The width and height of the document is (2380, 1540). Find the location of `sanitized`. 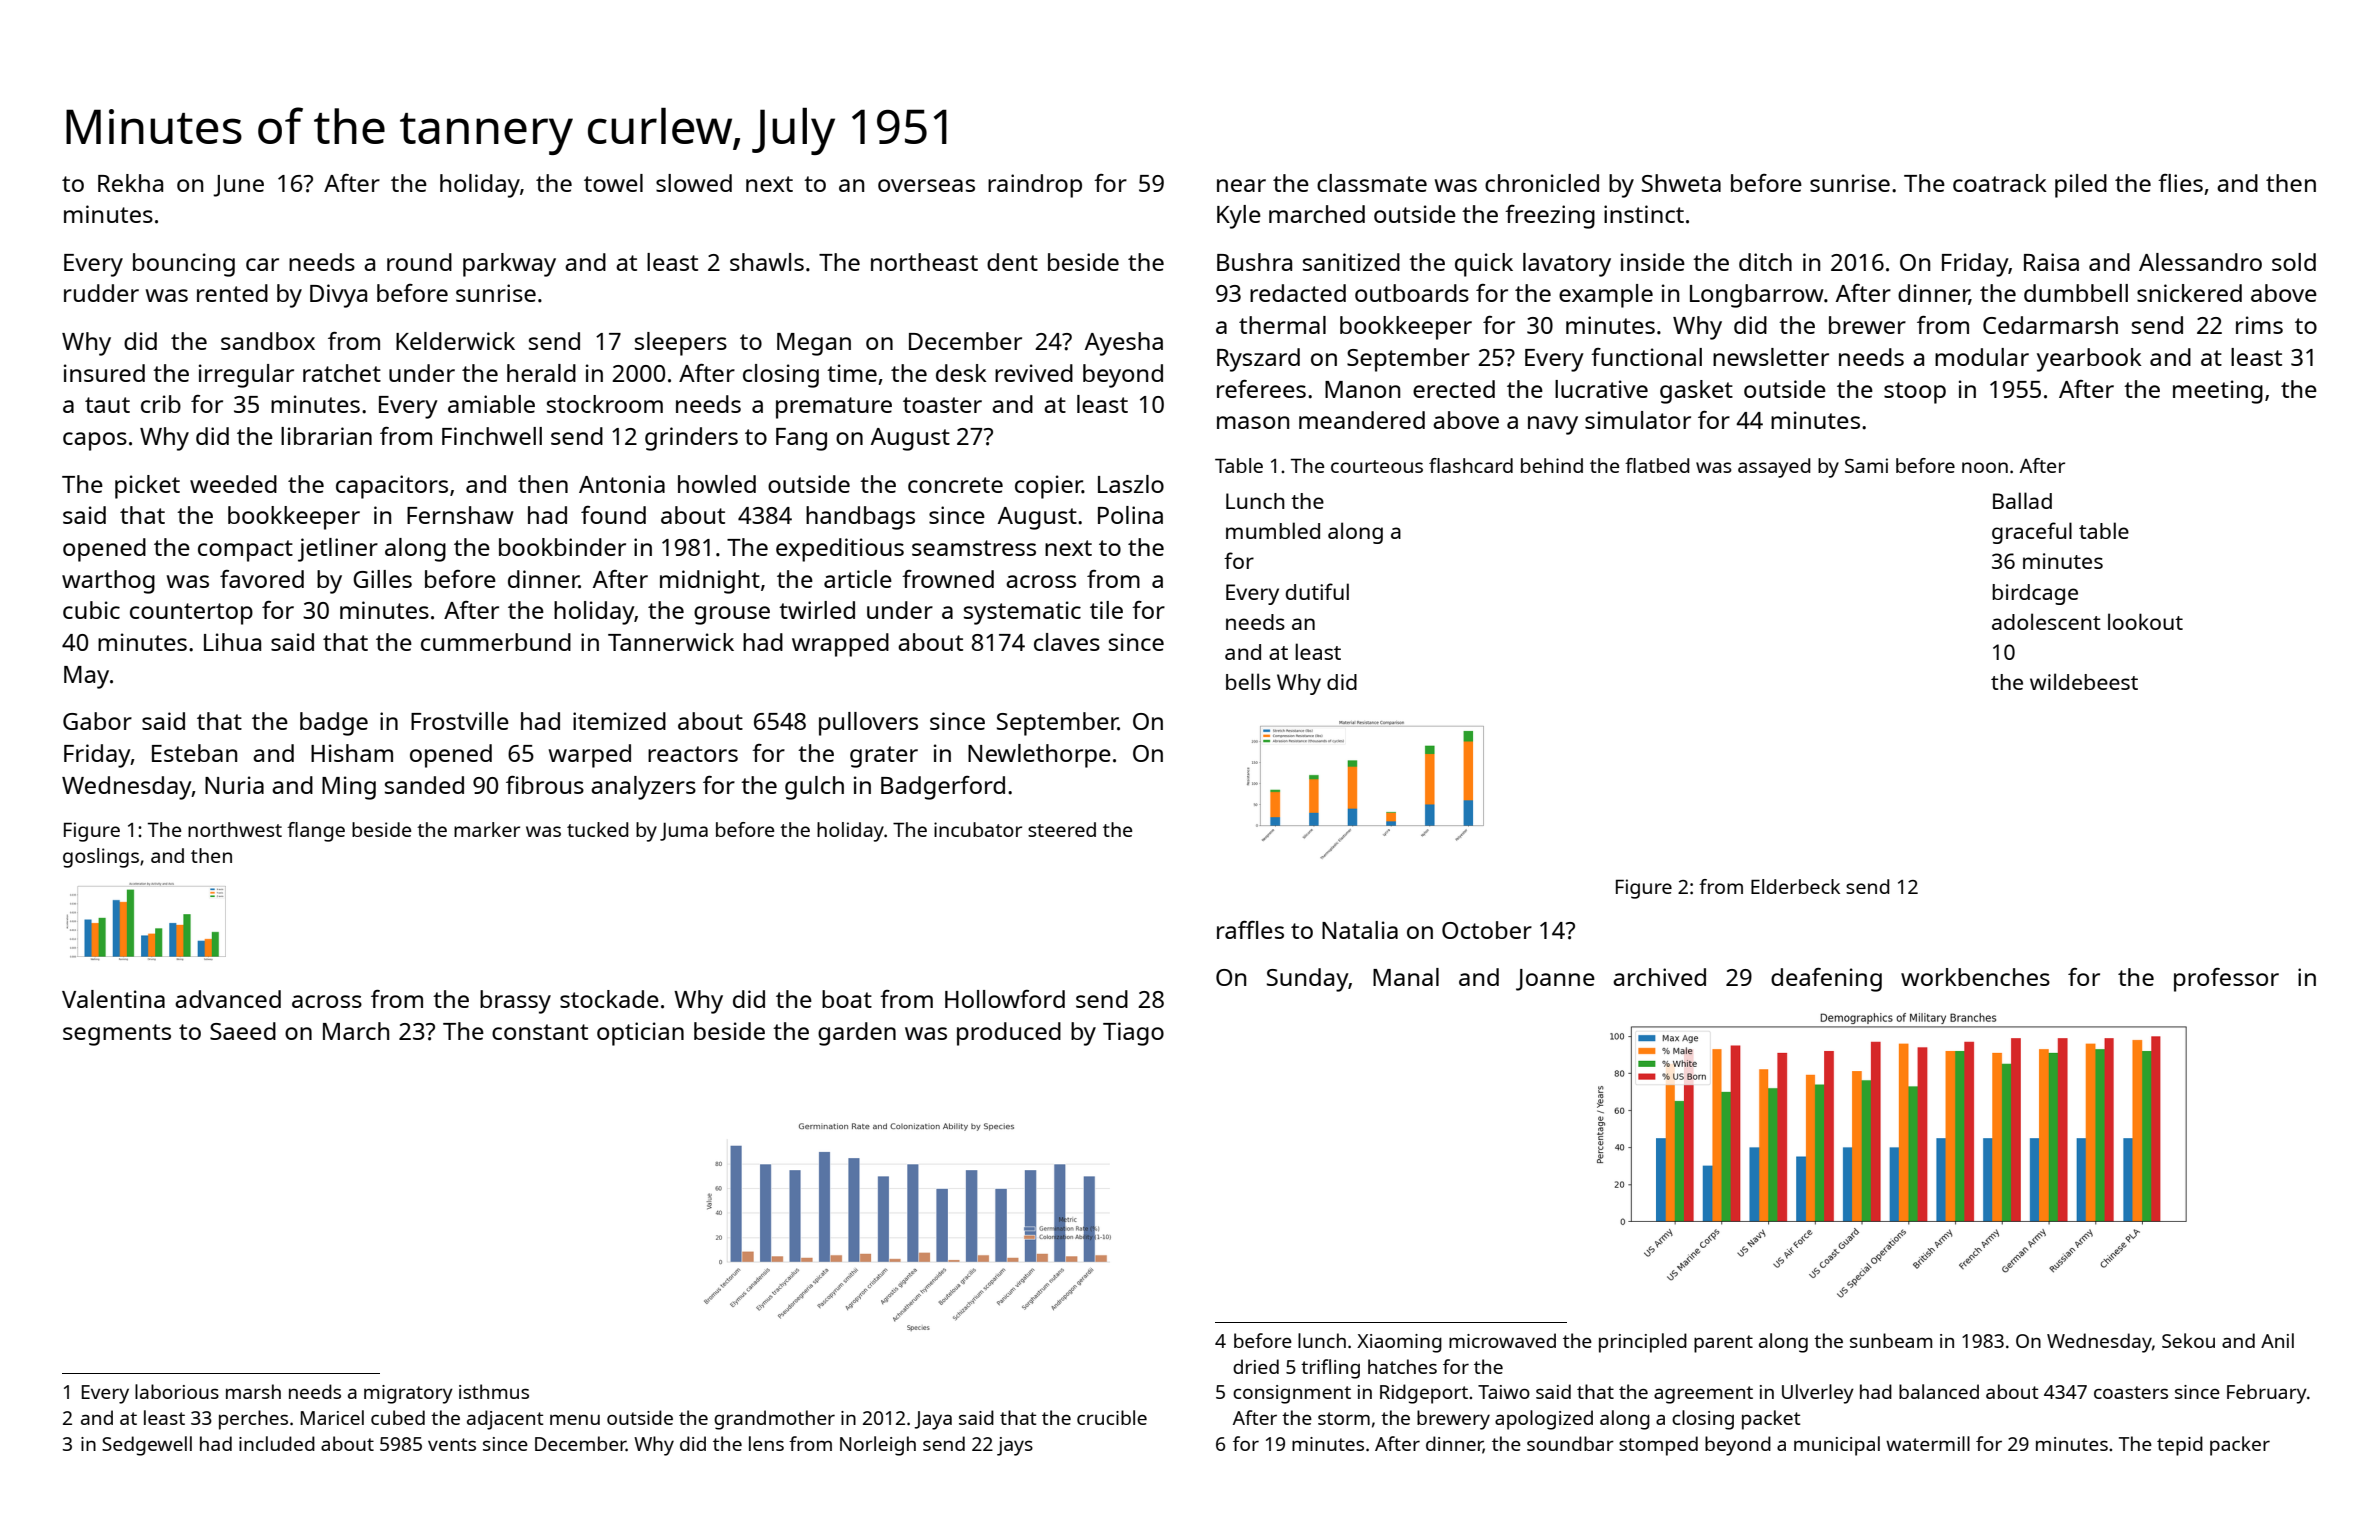

sanitized is located at coordinates (1351, 262).
